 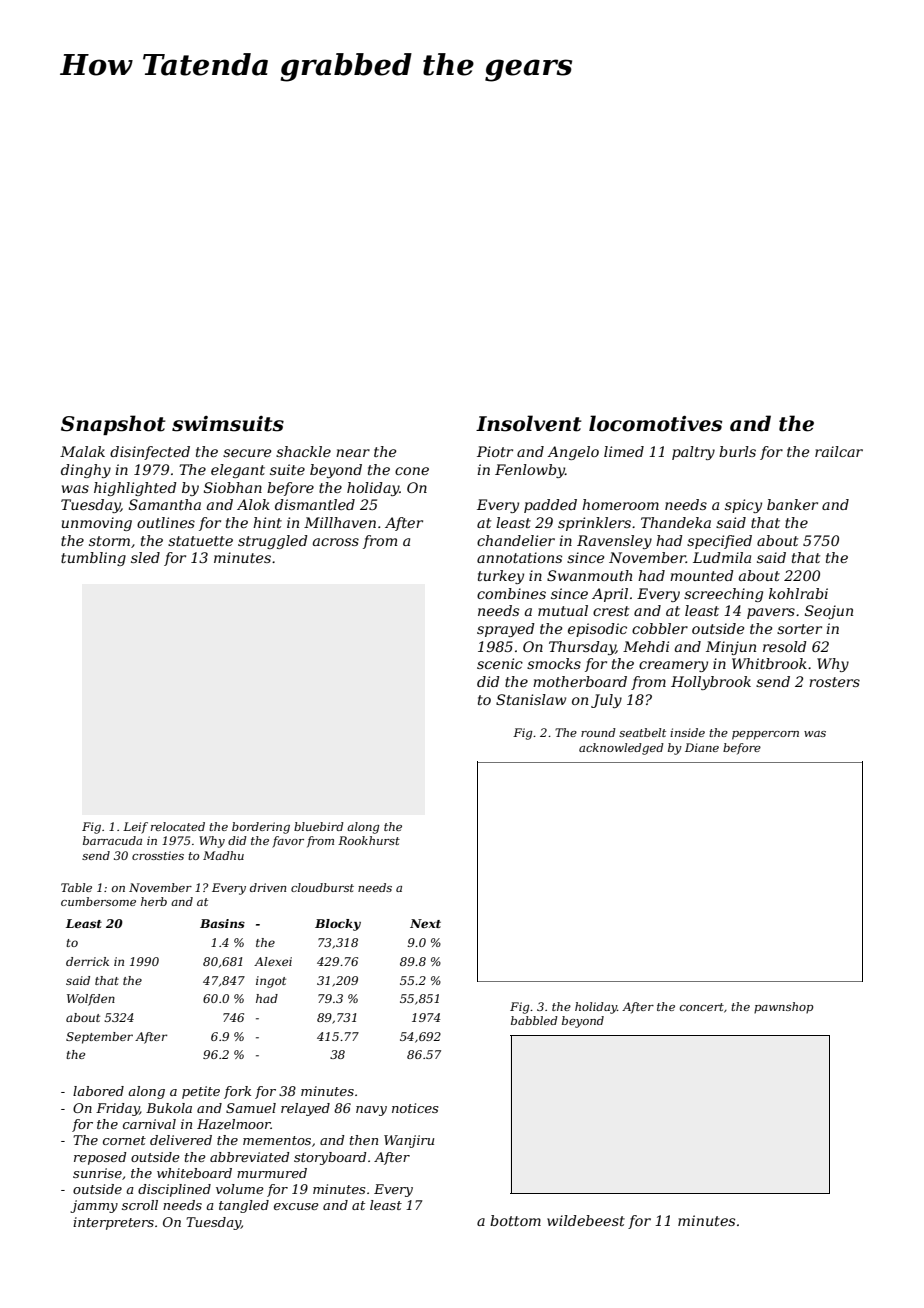 What do you see at coordinates (234, 1124) in the screenshot?
I see `Hazelmoor` at bounding box center [234, 1124].
